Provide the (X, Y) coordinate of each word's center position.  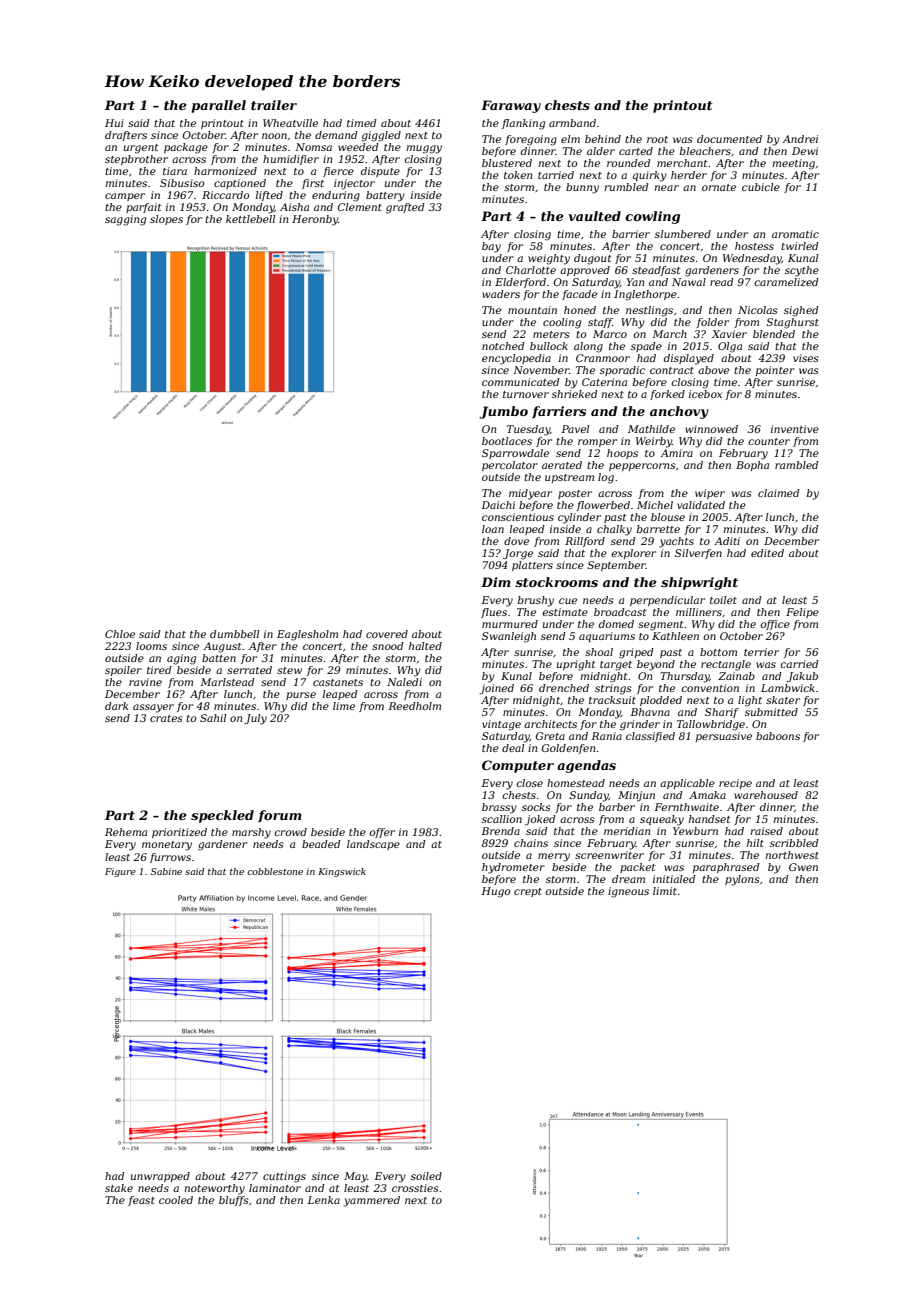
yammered (371, 1201)
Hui (114, 123)
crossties (415, 1188)
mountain (532, 310)
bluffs (234, 1201)
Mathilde (651, 429)
